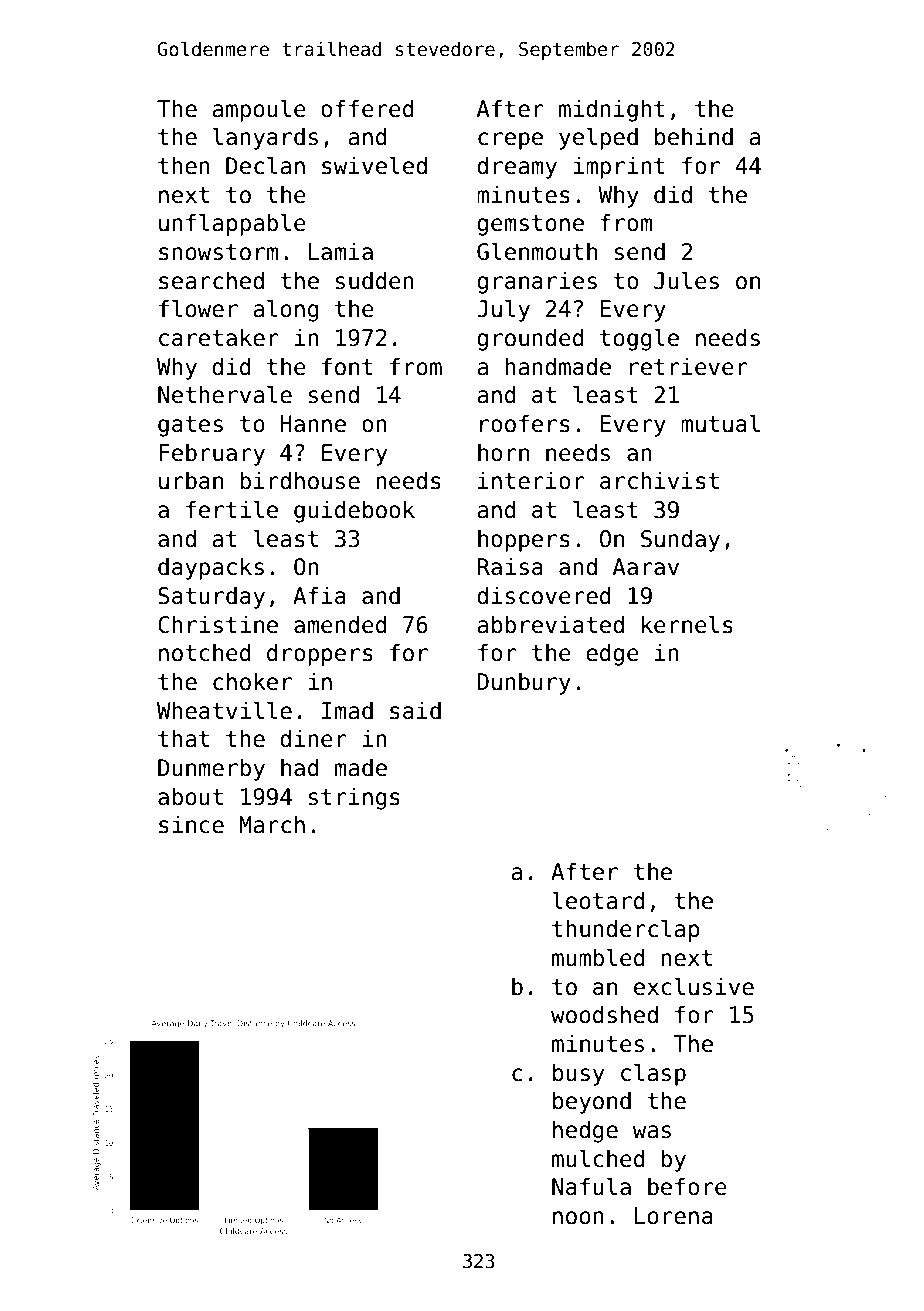  What do you see at coordinates (341, 251) in the page?
I see `Lamia` at bounding box center [341, 251].
